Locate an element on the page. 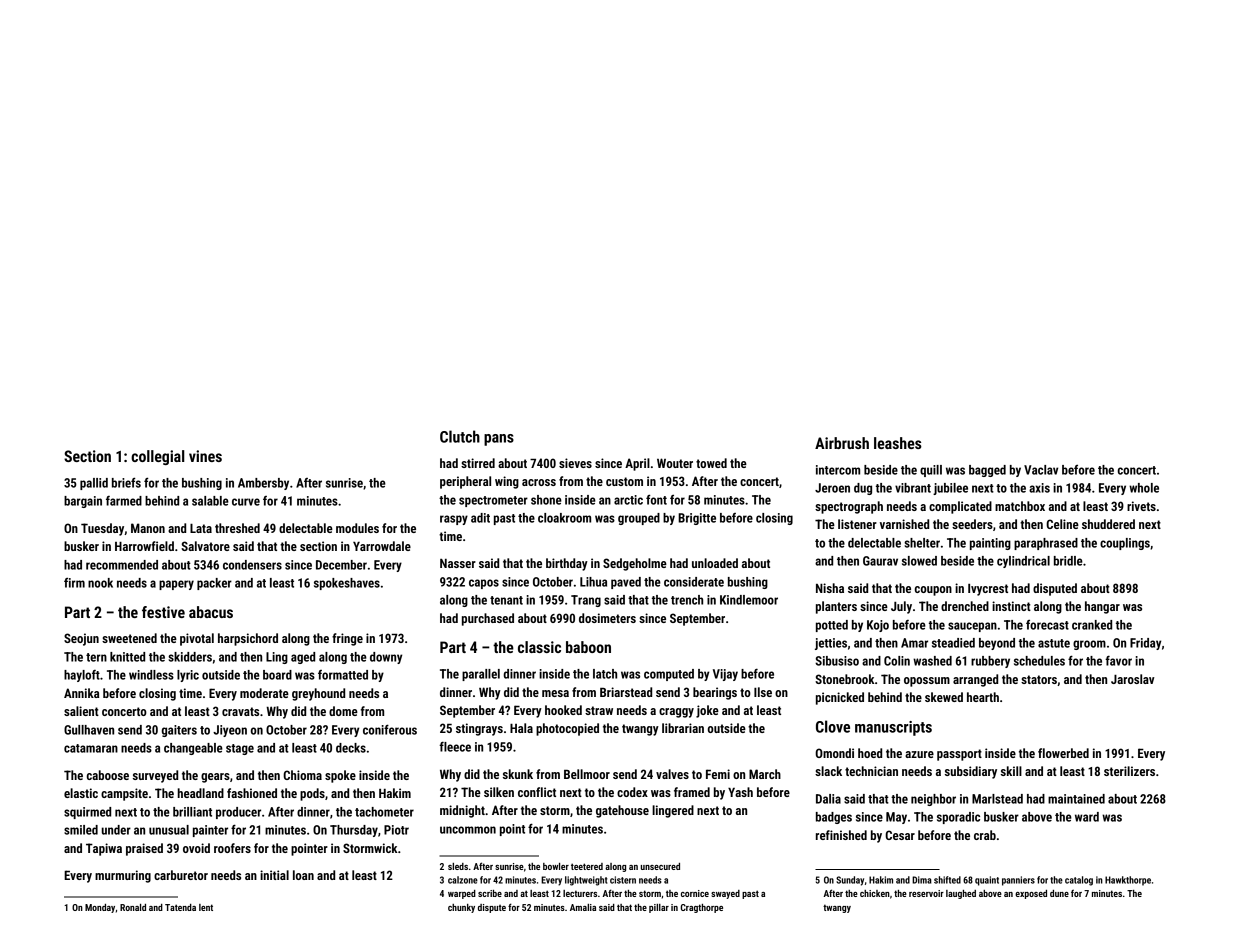 The height and width of the image is (952, 1233). dome is located at coordinates (343, 711).
